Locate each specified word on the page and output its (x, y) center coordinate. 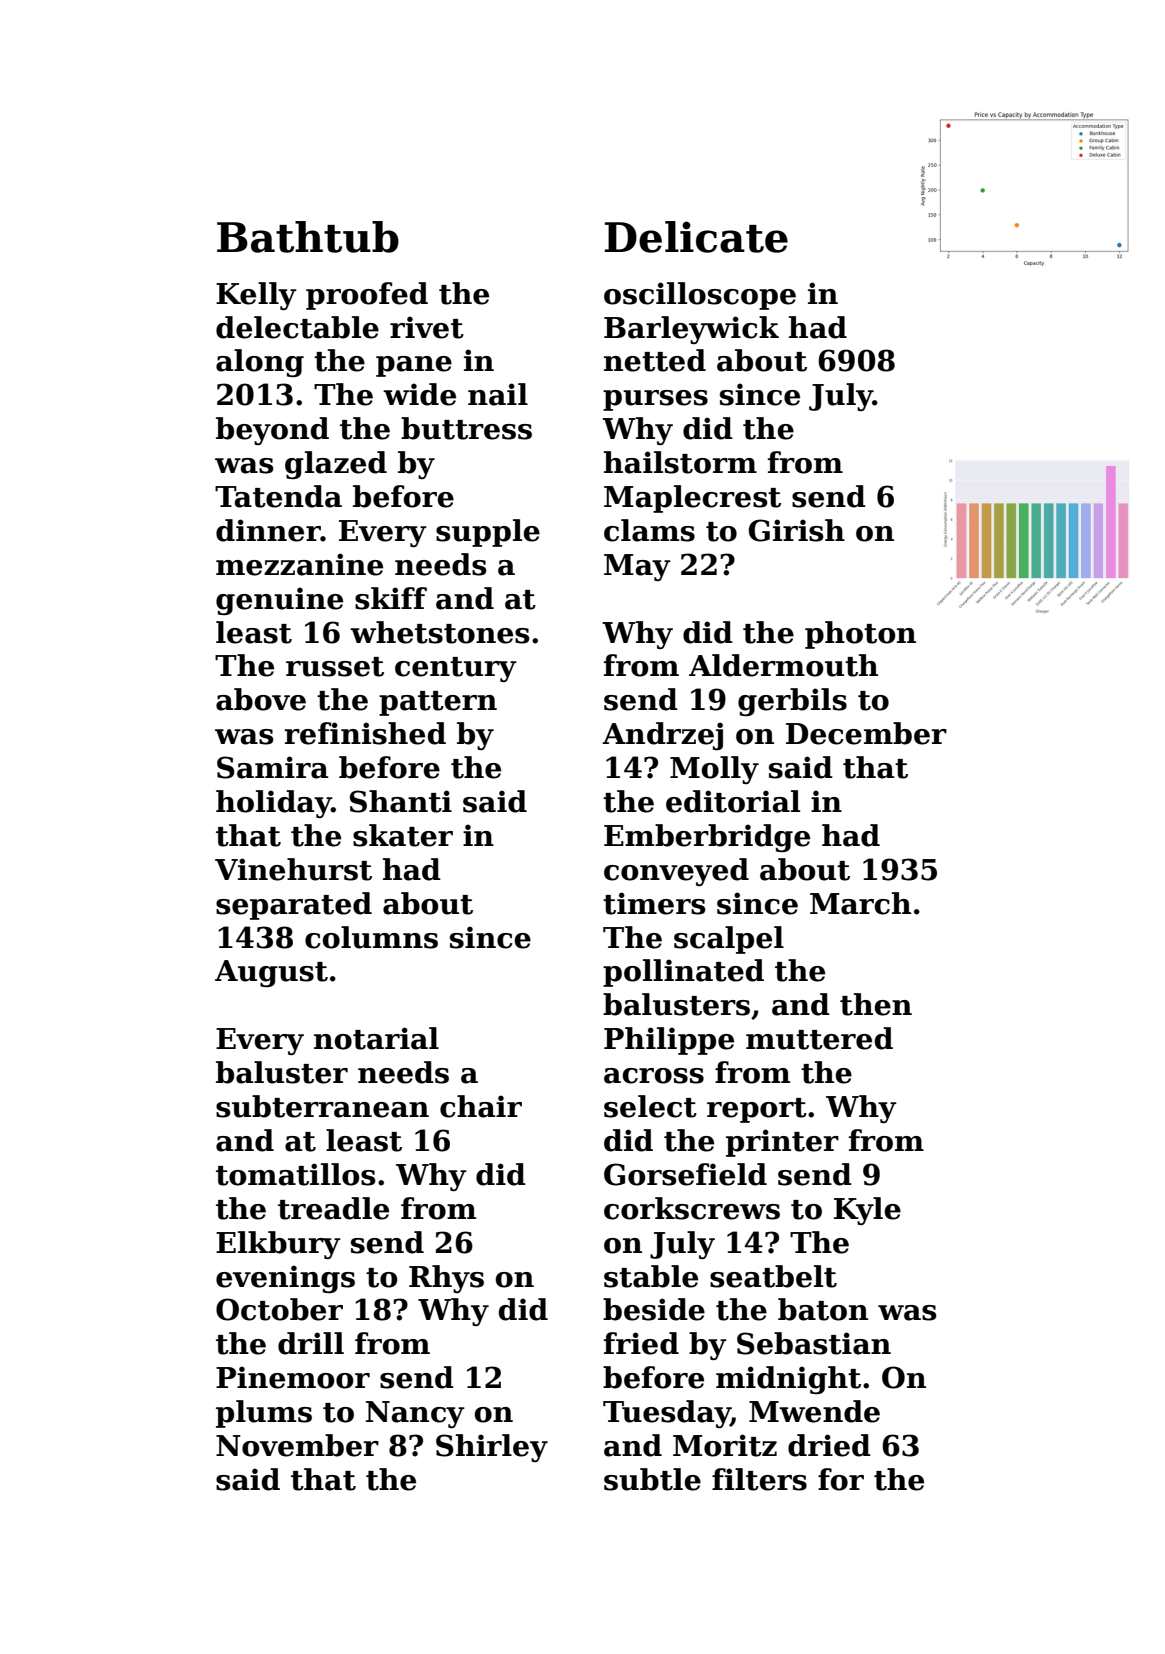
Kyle (867, 1211)
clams (649, 530)
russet (335, 667)
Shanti (401, 801)
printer (782, 1143)
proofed (367, 296)
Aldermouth (783, 665)
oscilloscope (700, 296)
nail (498, 394)
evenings (285, 1279)
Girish (797, 530)
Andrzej (662, 736)
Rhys (446, 1279)
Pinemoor (293, 1377)
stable (651, 1276)
